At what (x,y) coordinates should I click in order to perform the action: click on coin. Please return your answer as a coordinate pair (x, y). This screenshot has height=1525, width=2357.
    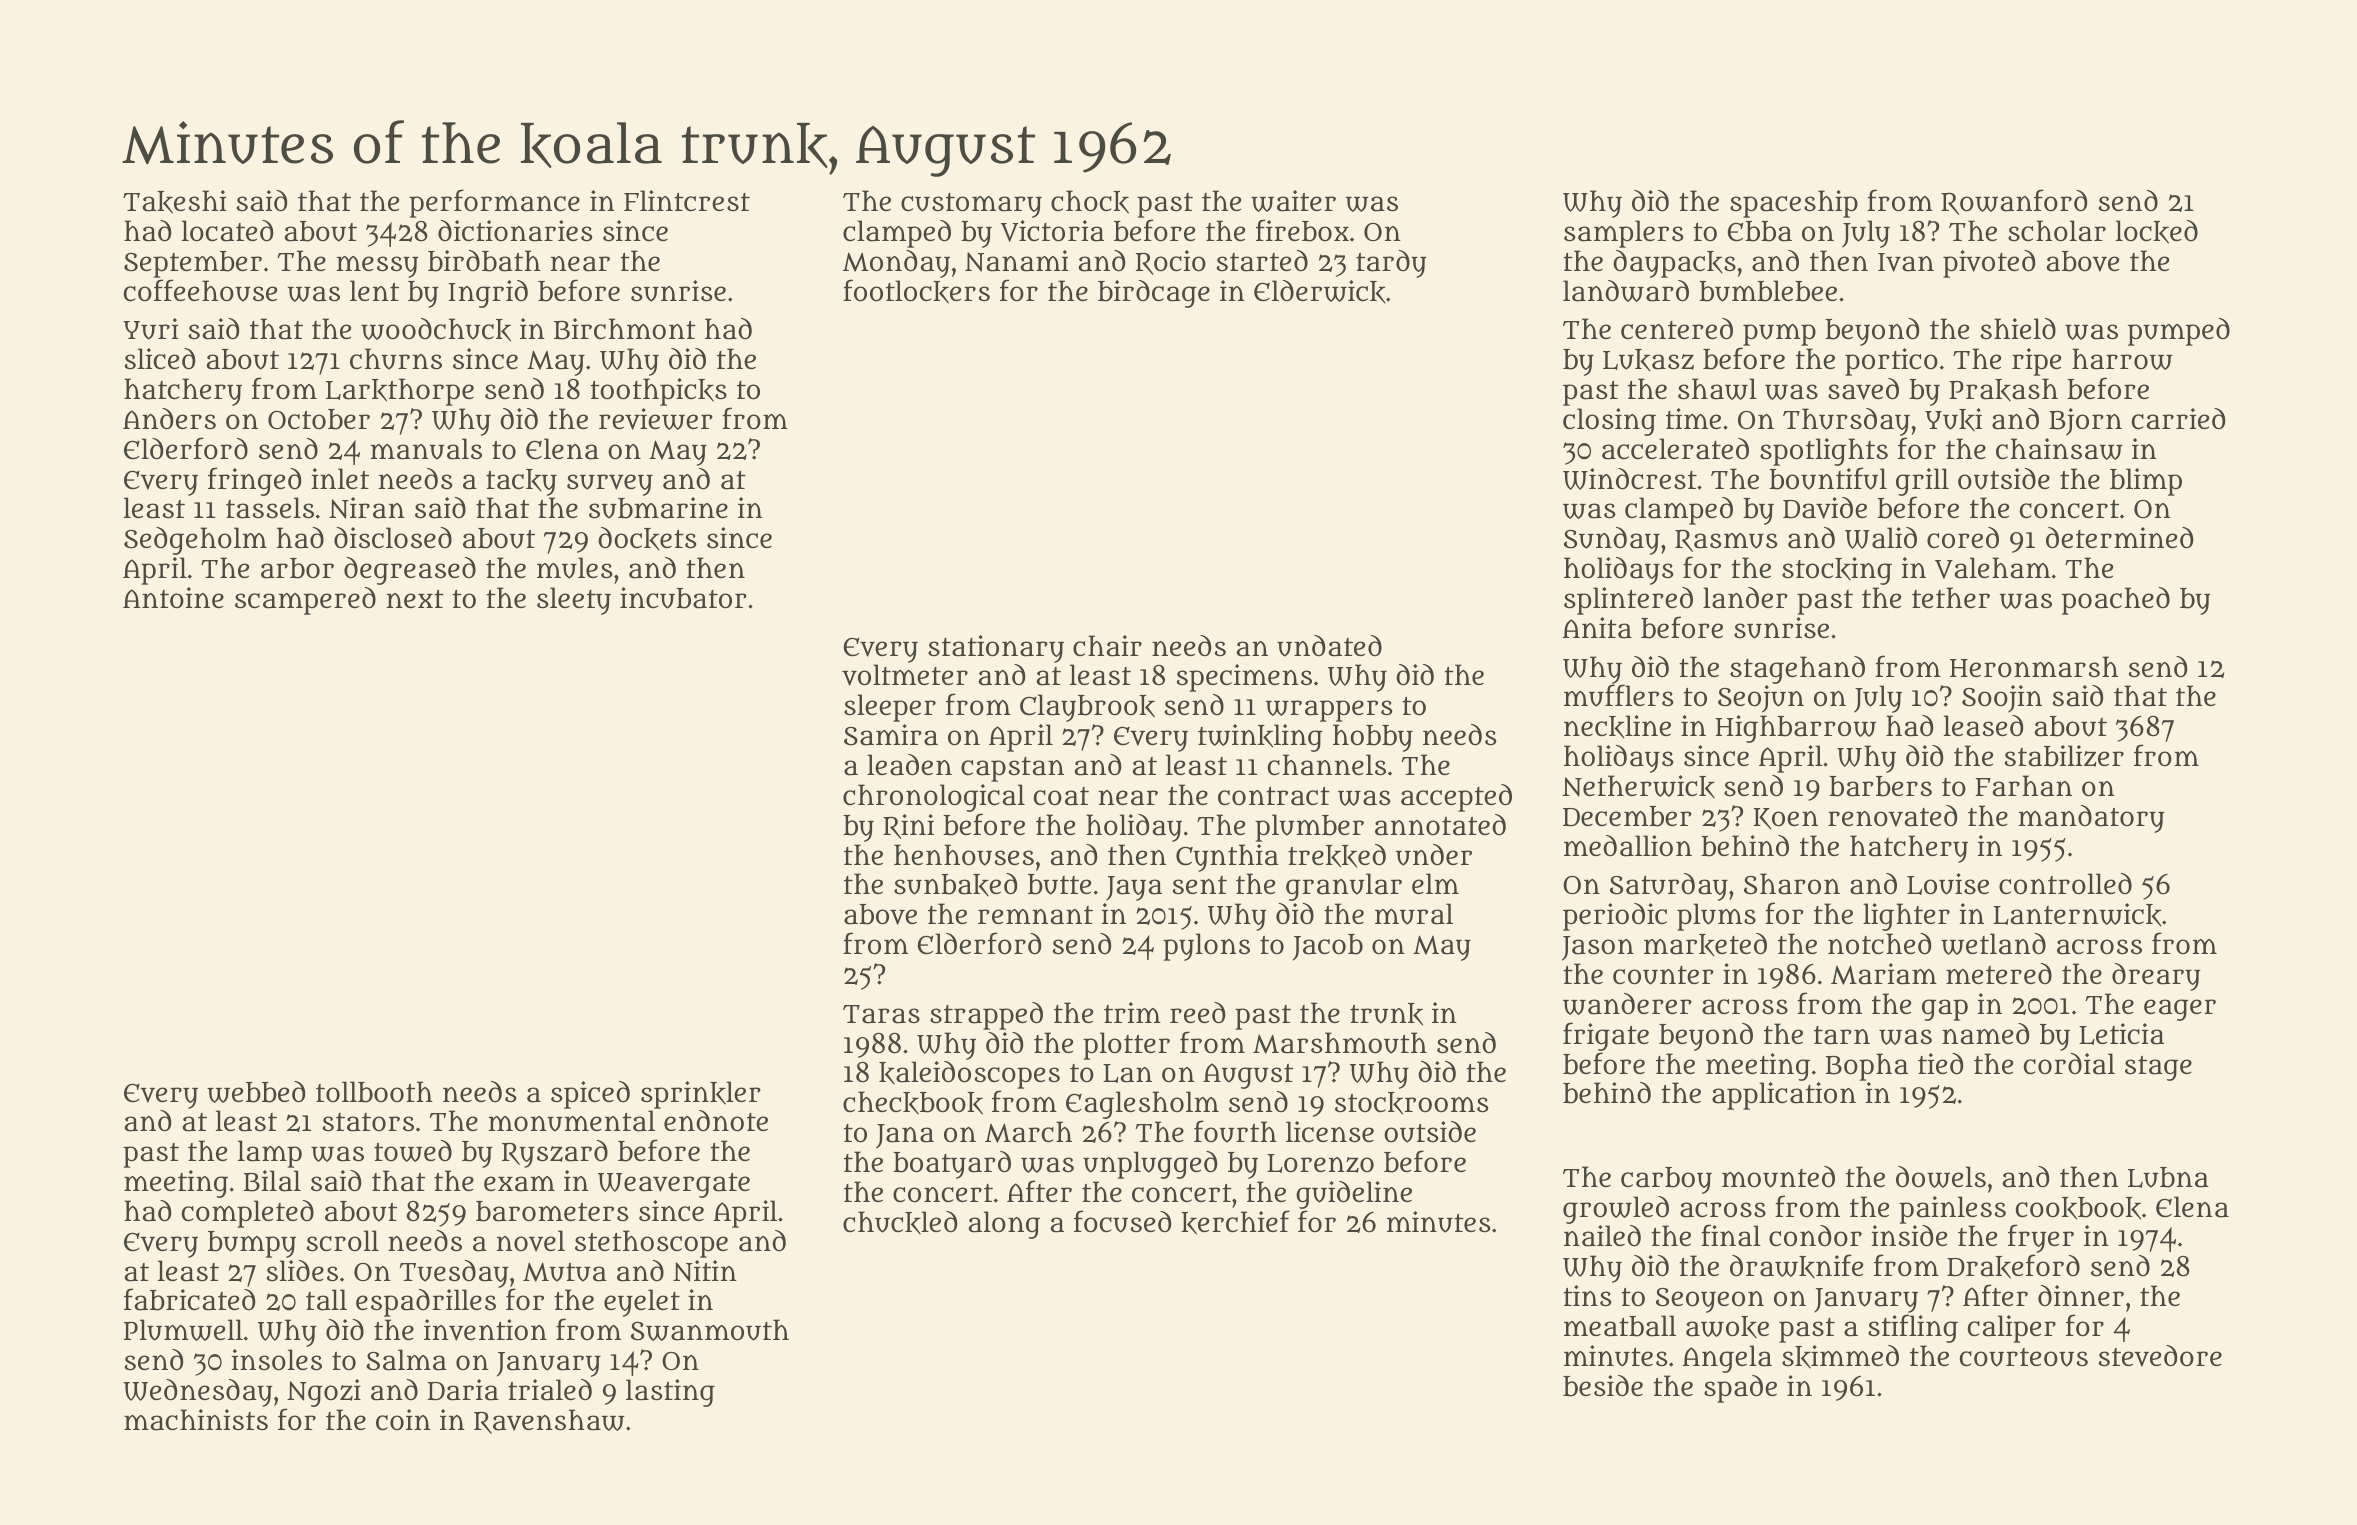
    Looking at the image, I should click on (403, 1420).
